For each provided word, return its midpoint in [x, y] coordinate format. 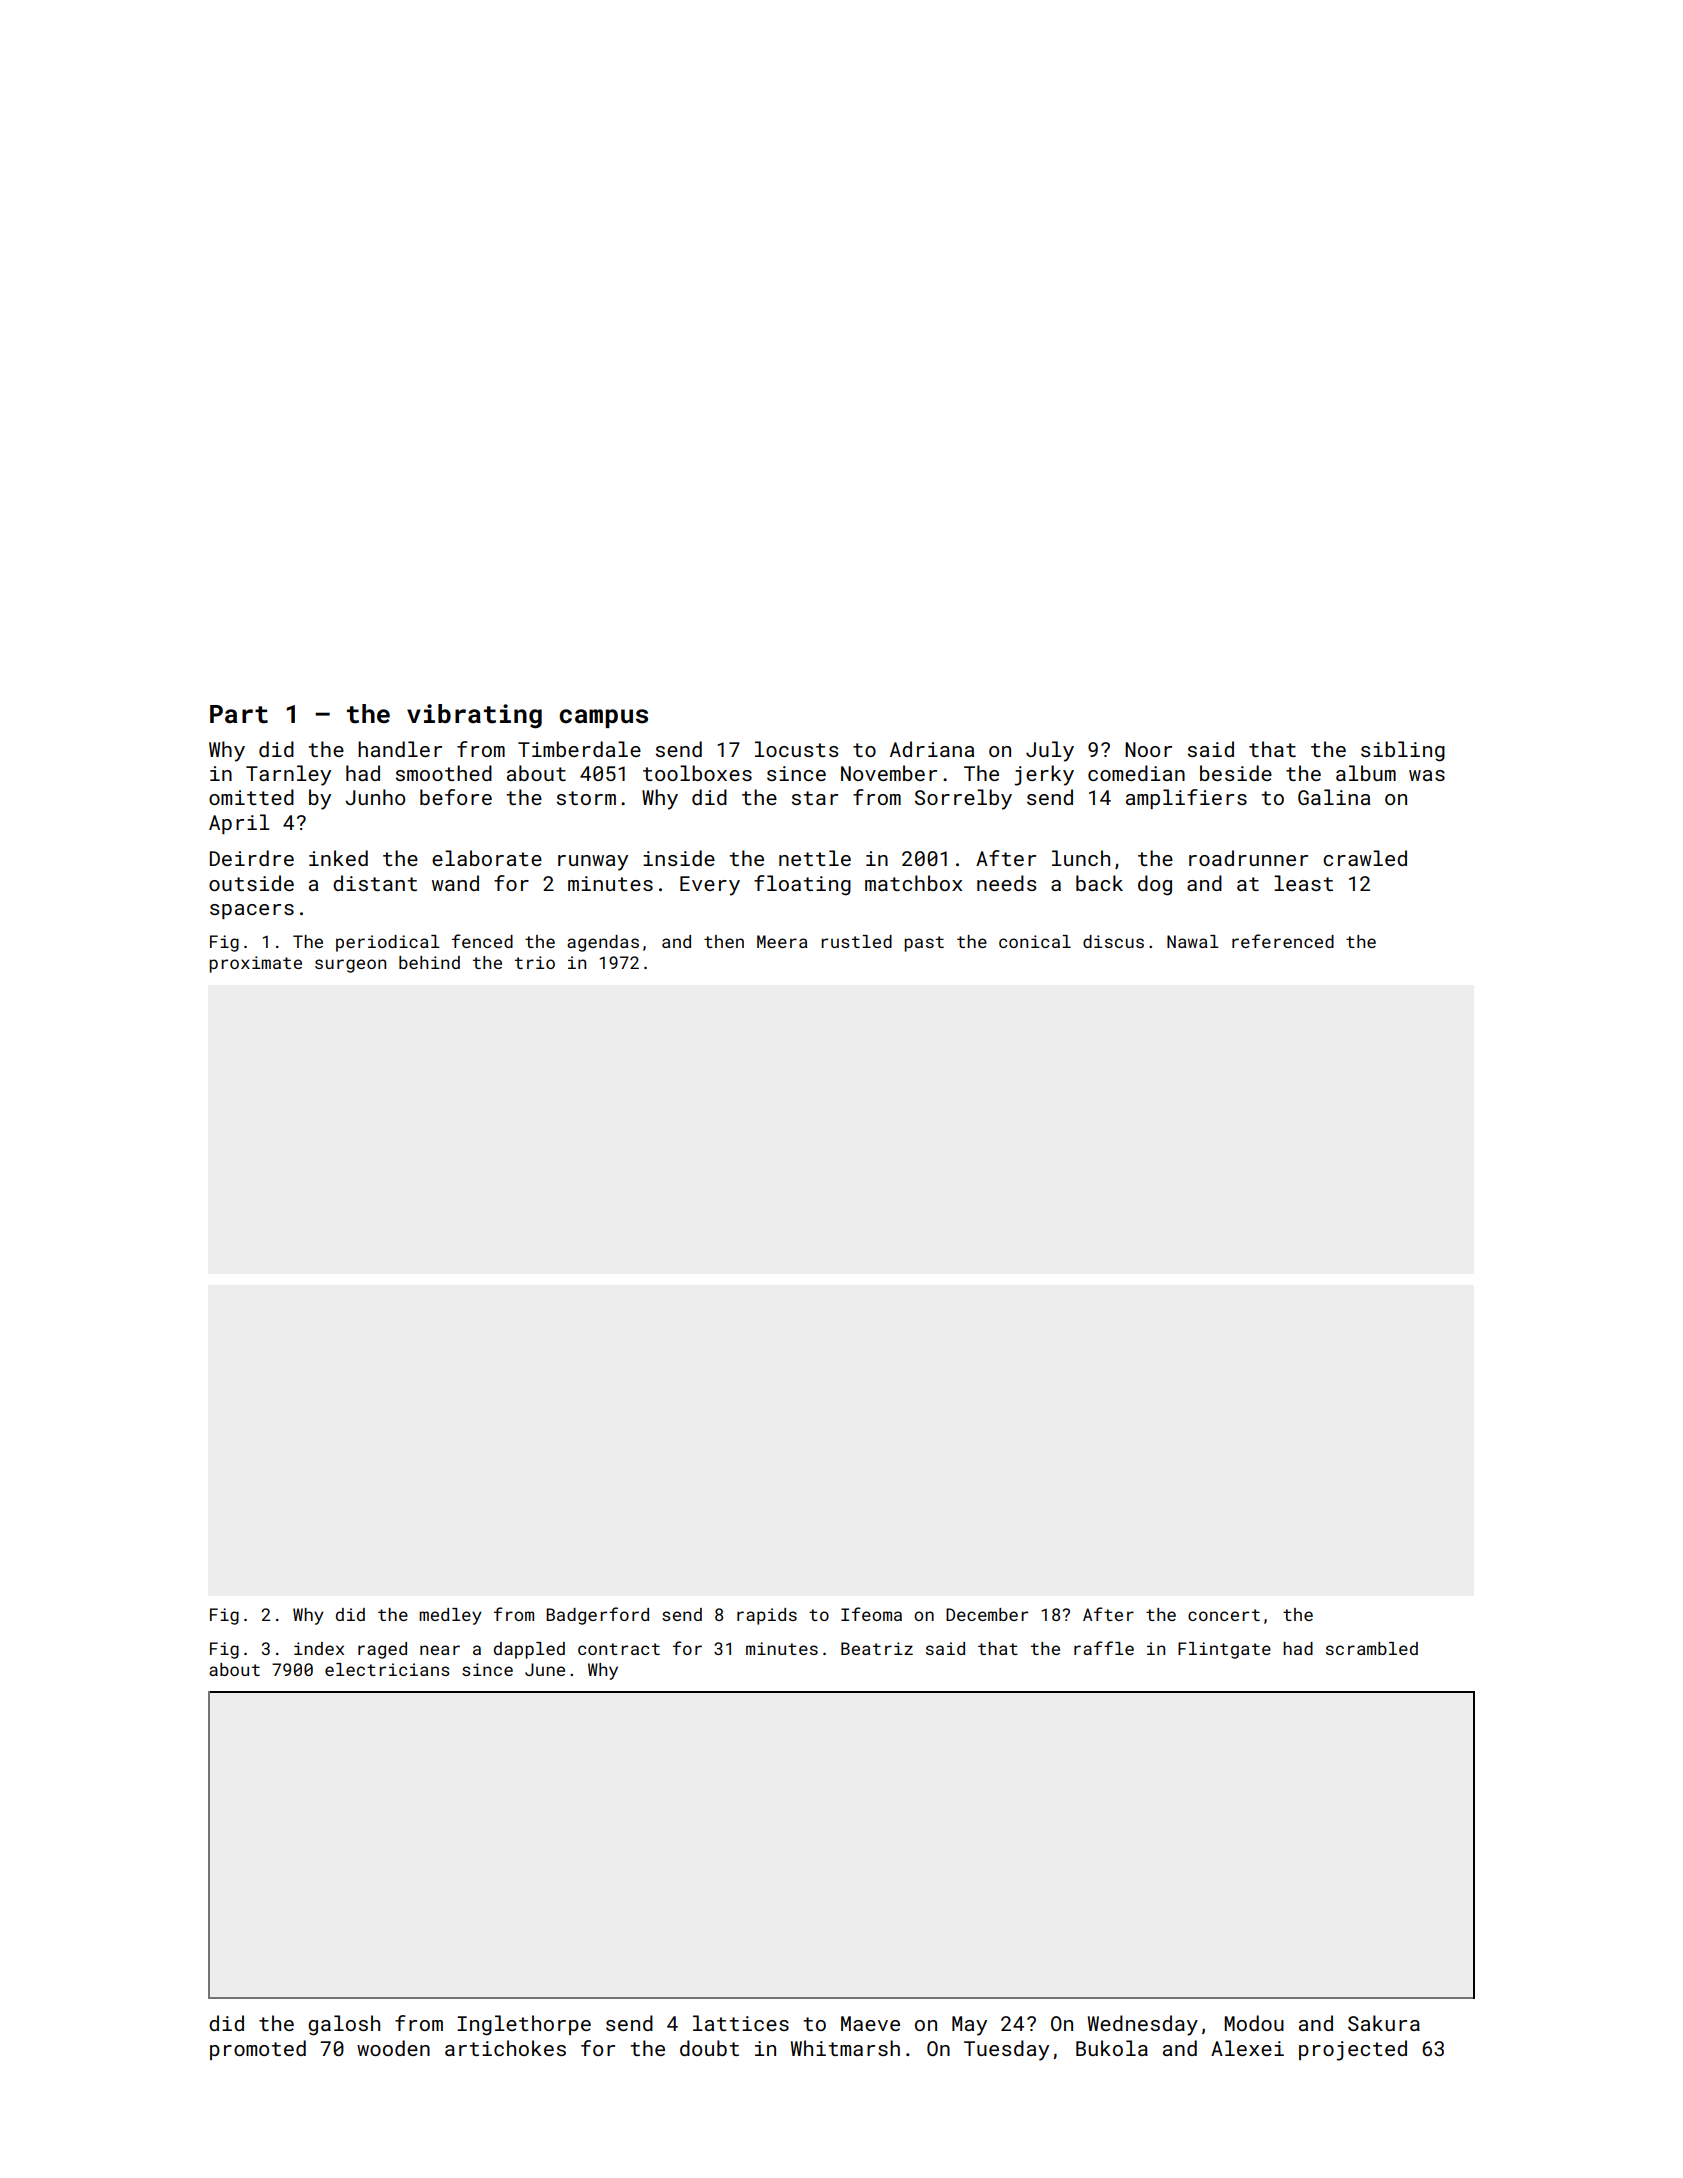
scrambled [1372, 1648]
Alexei [1247, 2048]
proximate [255, 964]
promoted [258, 2050]
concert [1224, 1615]
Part [239, 714]
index [319, 1648]
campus [603, 718]
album [1366, 773]
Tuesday [1006, 2050]
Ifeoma [871, 1614]
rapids [767, 1616]
